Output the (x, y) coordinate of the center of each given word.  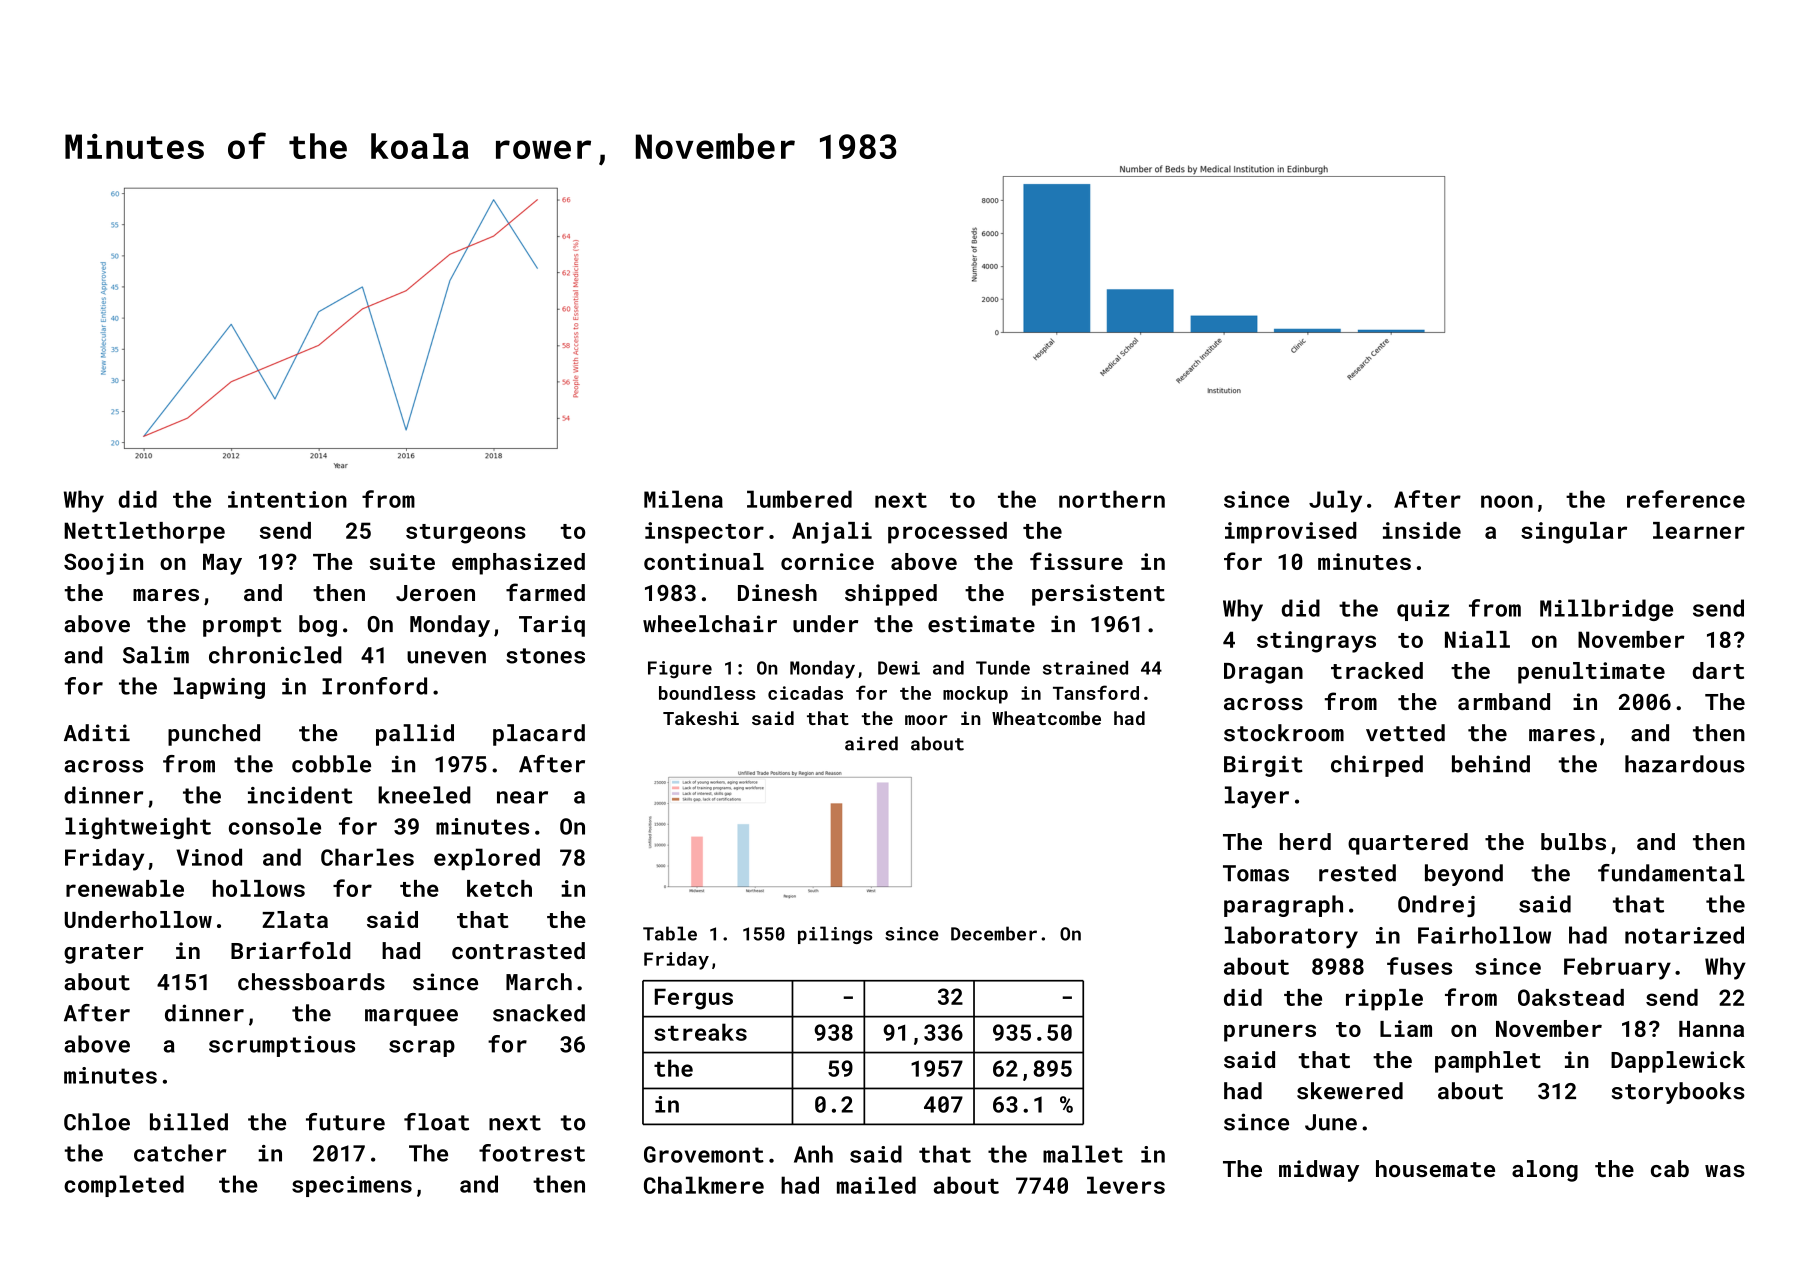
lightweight (138, 828)
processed (947, 533)
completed (124, 1186)
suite (402, 561)
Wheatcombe (1046, 718)
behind (1491, 764)
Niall (1477, 639)
